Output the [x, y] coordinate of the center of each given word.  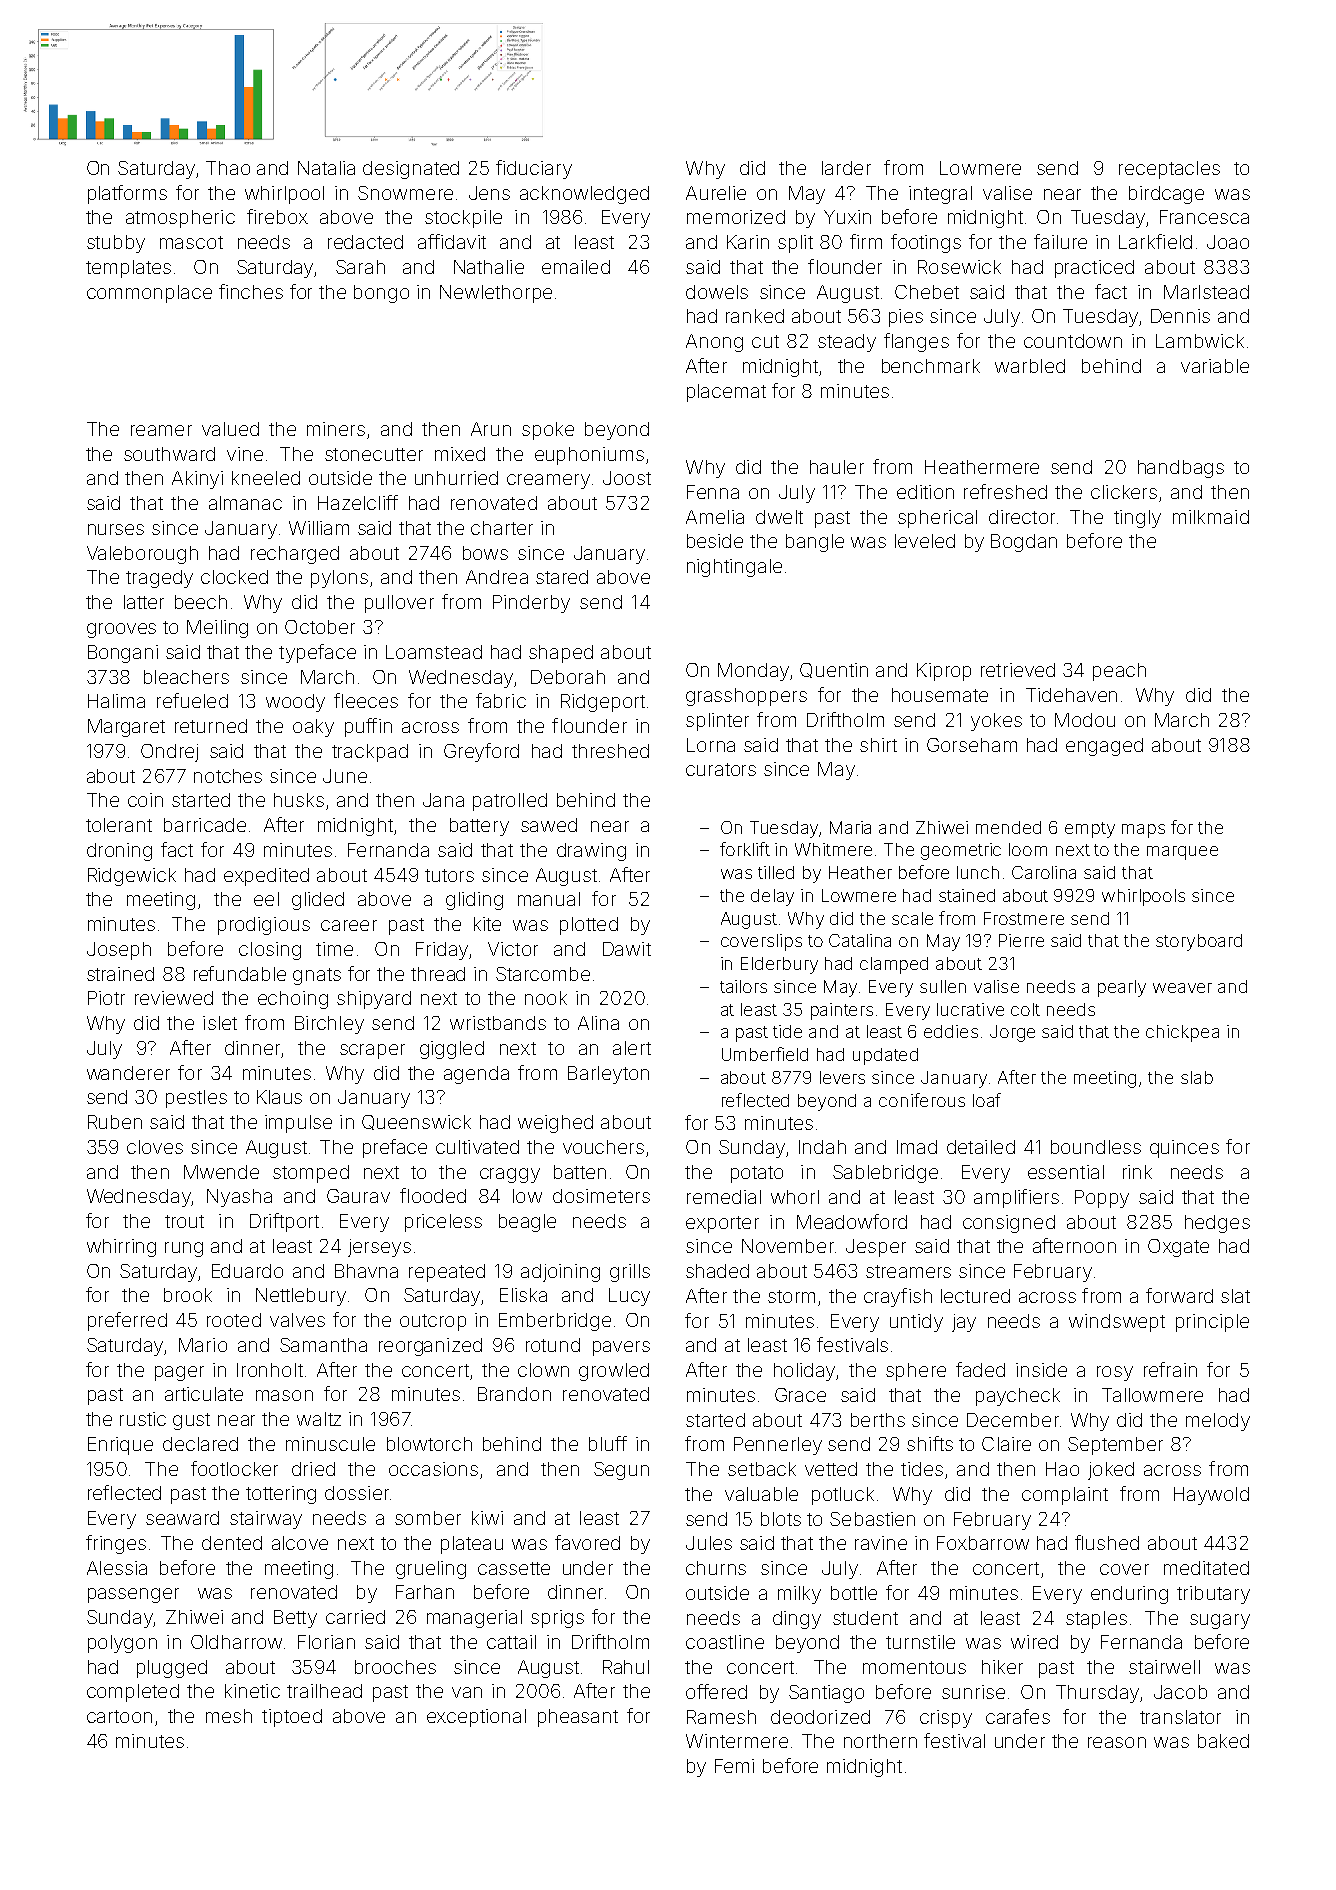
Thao [228, 168]
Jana [443, 800]
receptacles [1169, 170]
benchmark [931, 366]
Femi [734, 1766]
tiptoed [292, 1718]
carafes [1018, 1716]
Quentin [834, 670]
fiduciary [534, 169]
